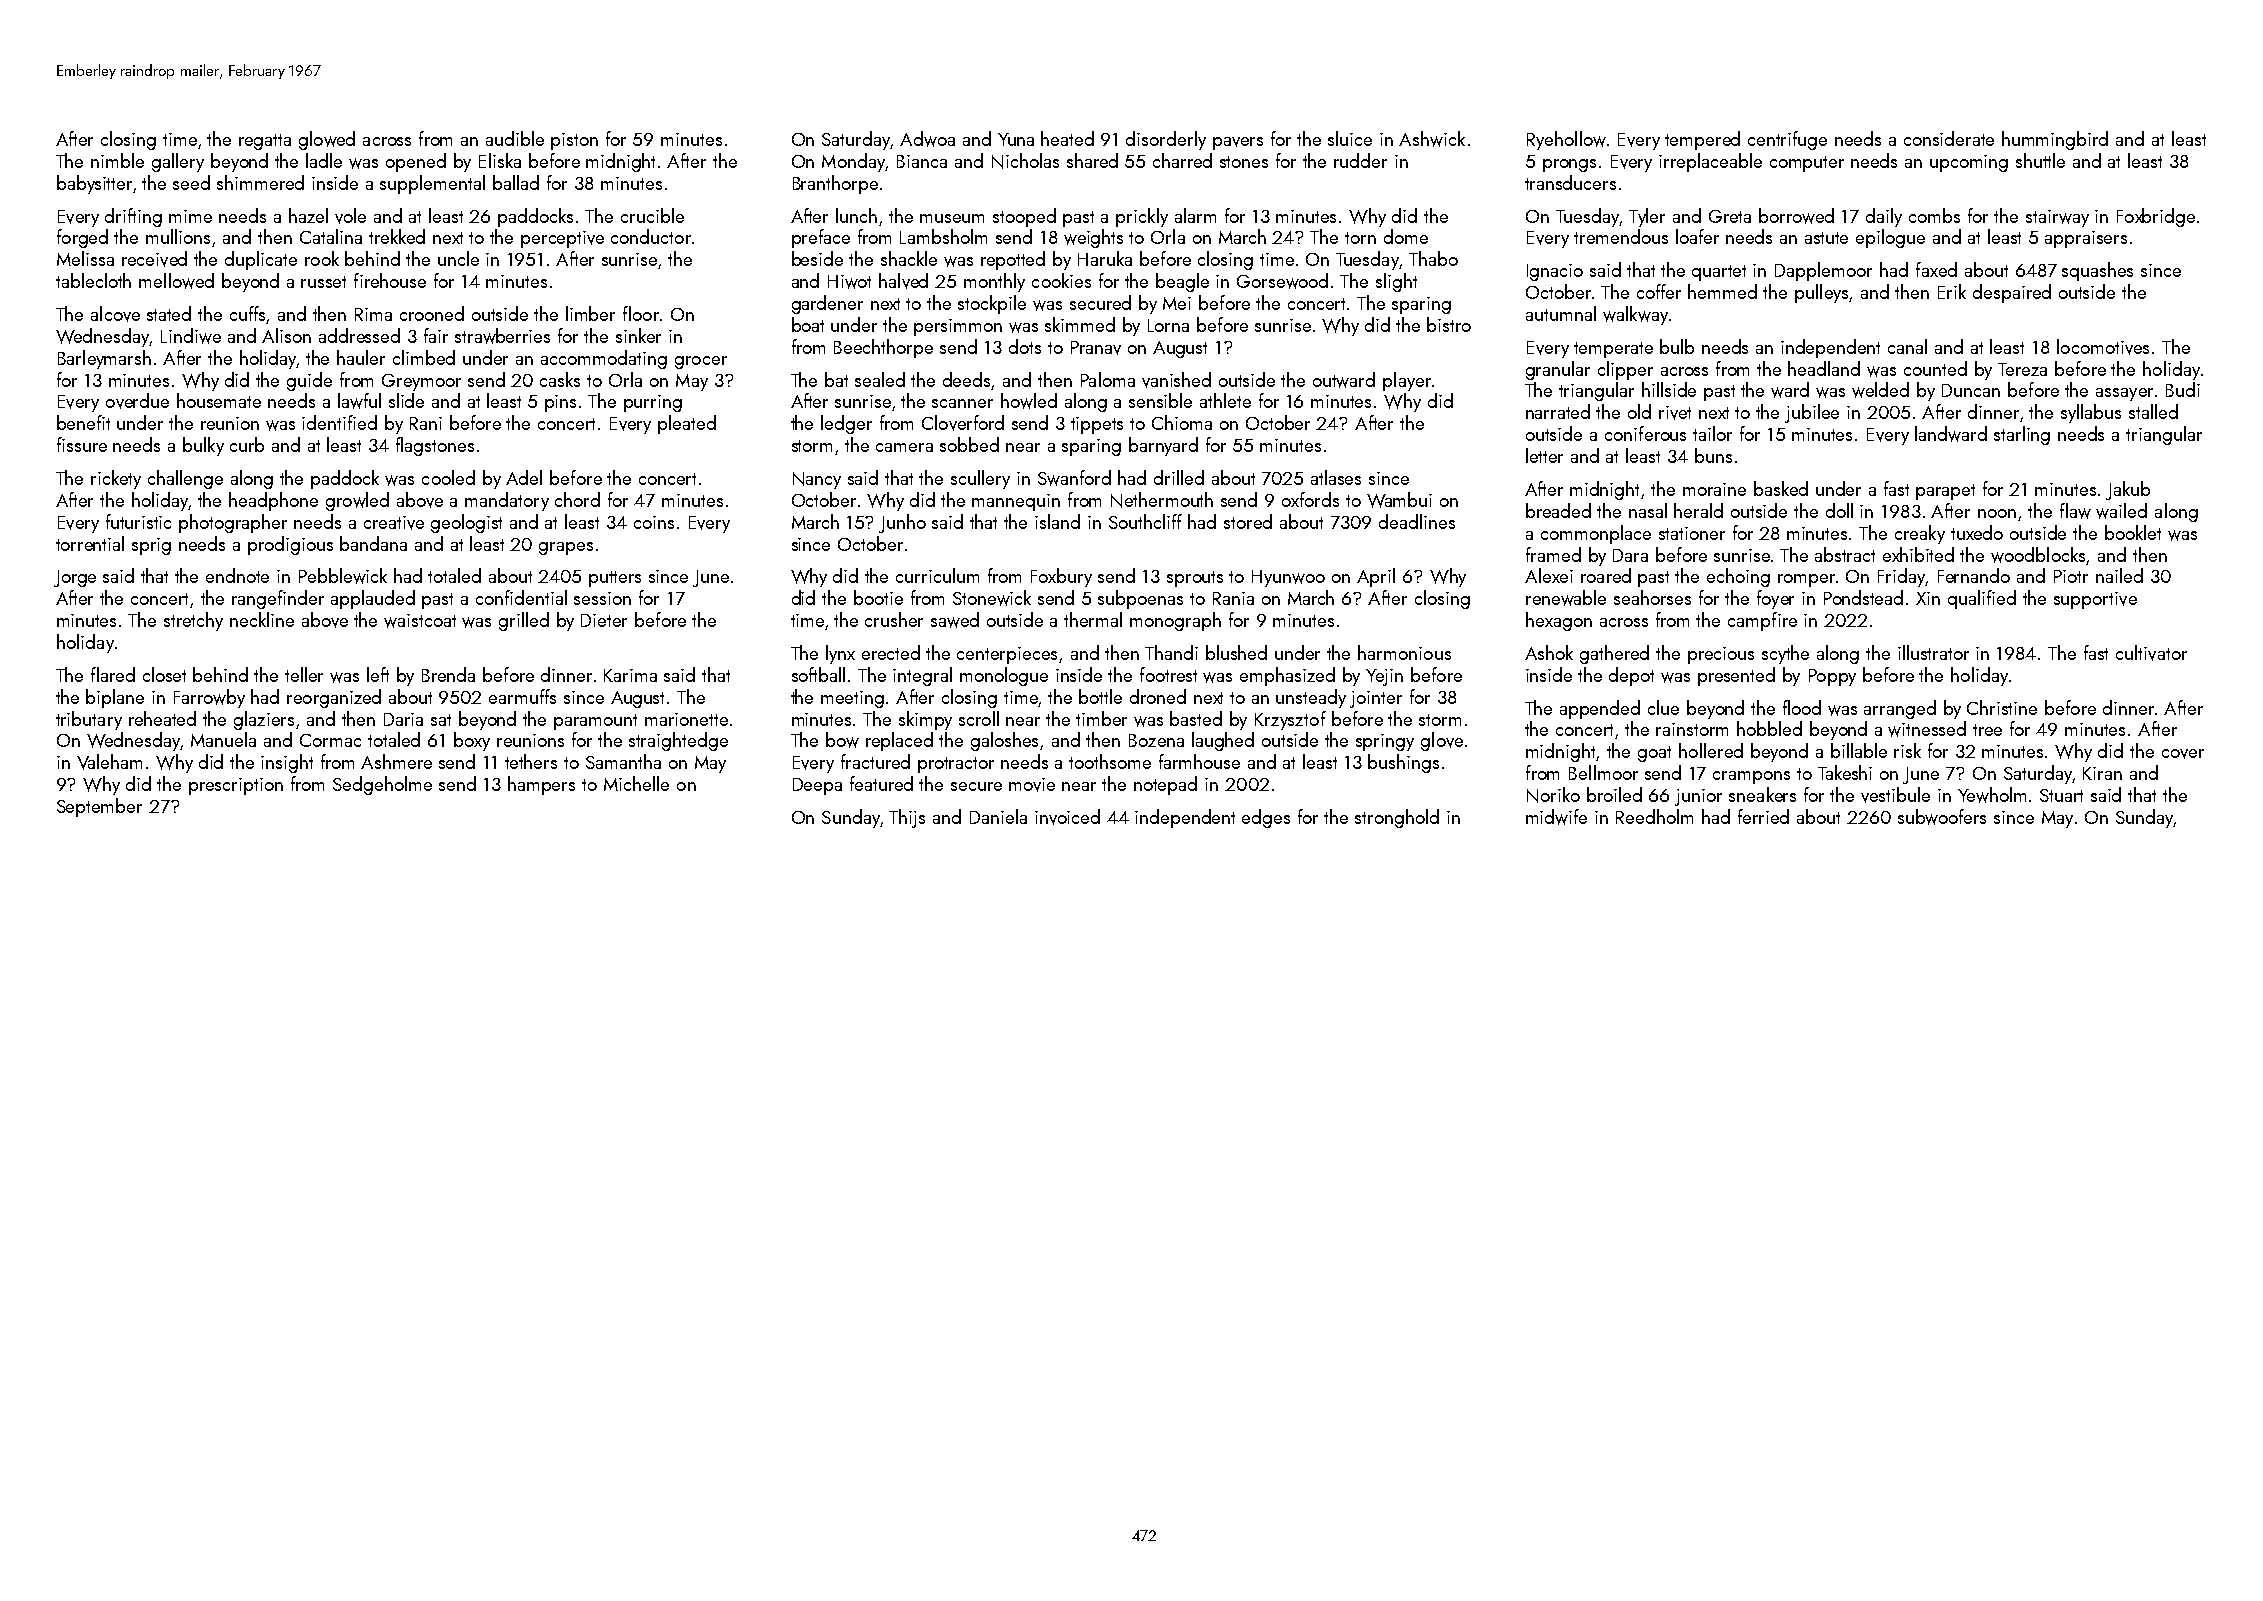 This screenshot has height=1601, width=2263. I want to click on Thijs, so click(907, 818).
